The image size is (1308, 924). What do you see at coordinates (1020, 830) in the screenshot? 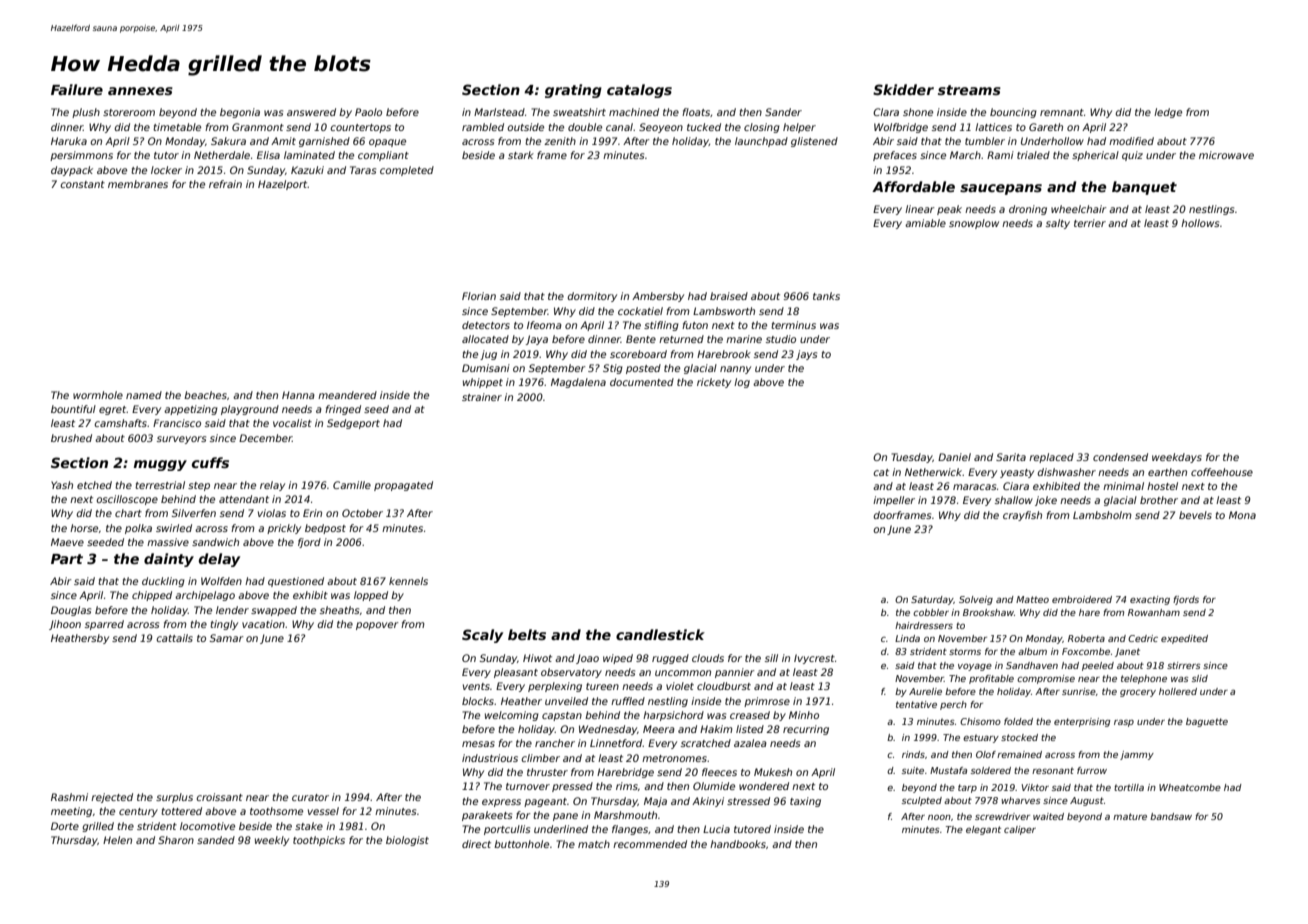
I see `caliper` at bounding box center [1020, 830].
